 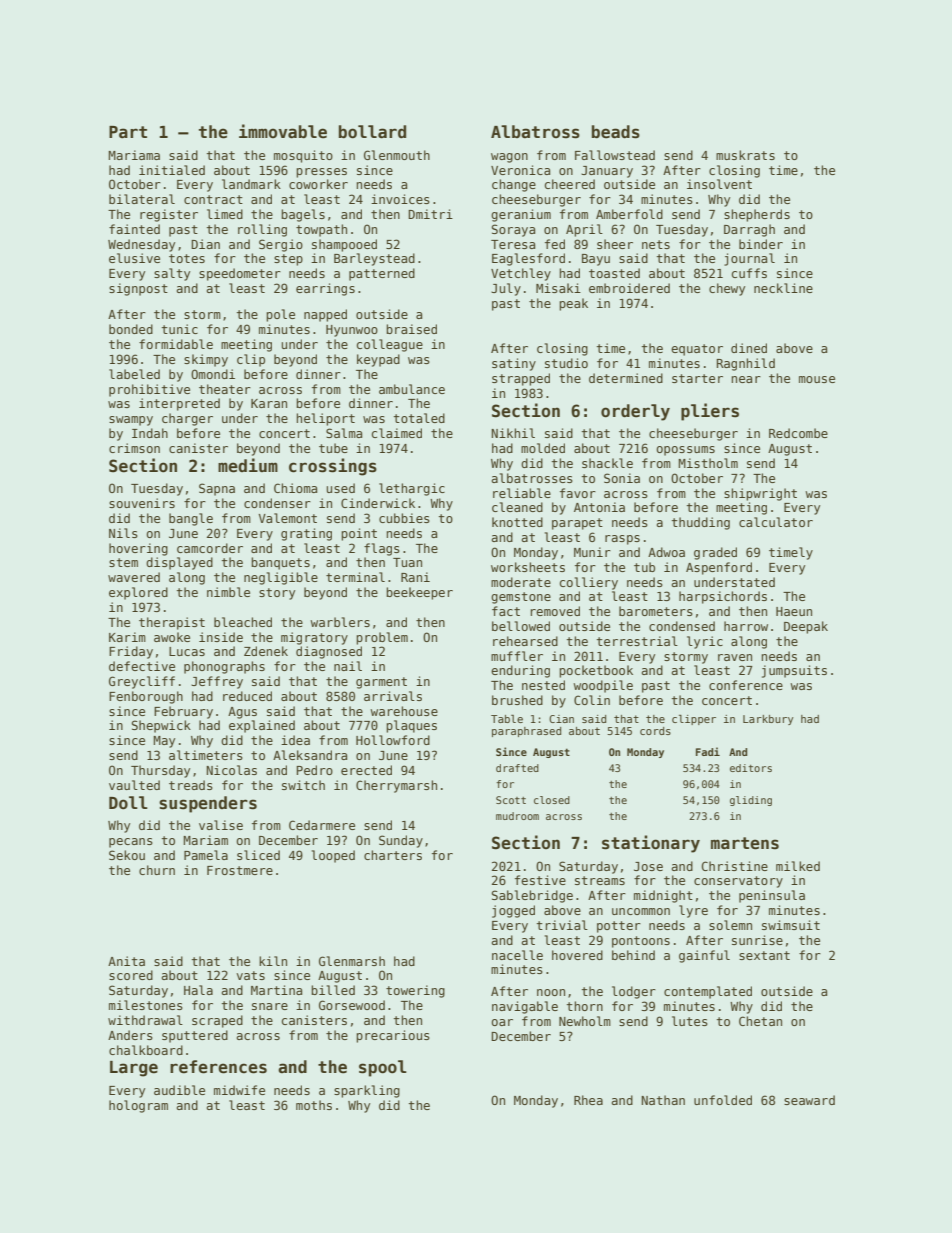 What do you see at coordinates (760, 494) in the screenshot?
I see `shipwright` at bounding box center [760, 494].
